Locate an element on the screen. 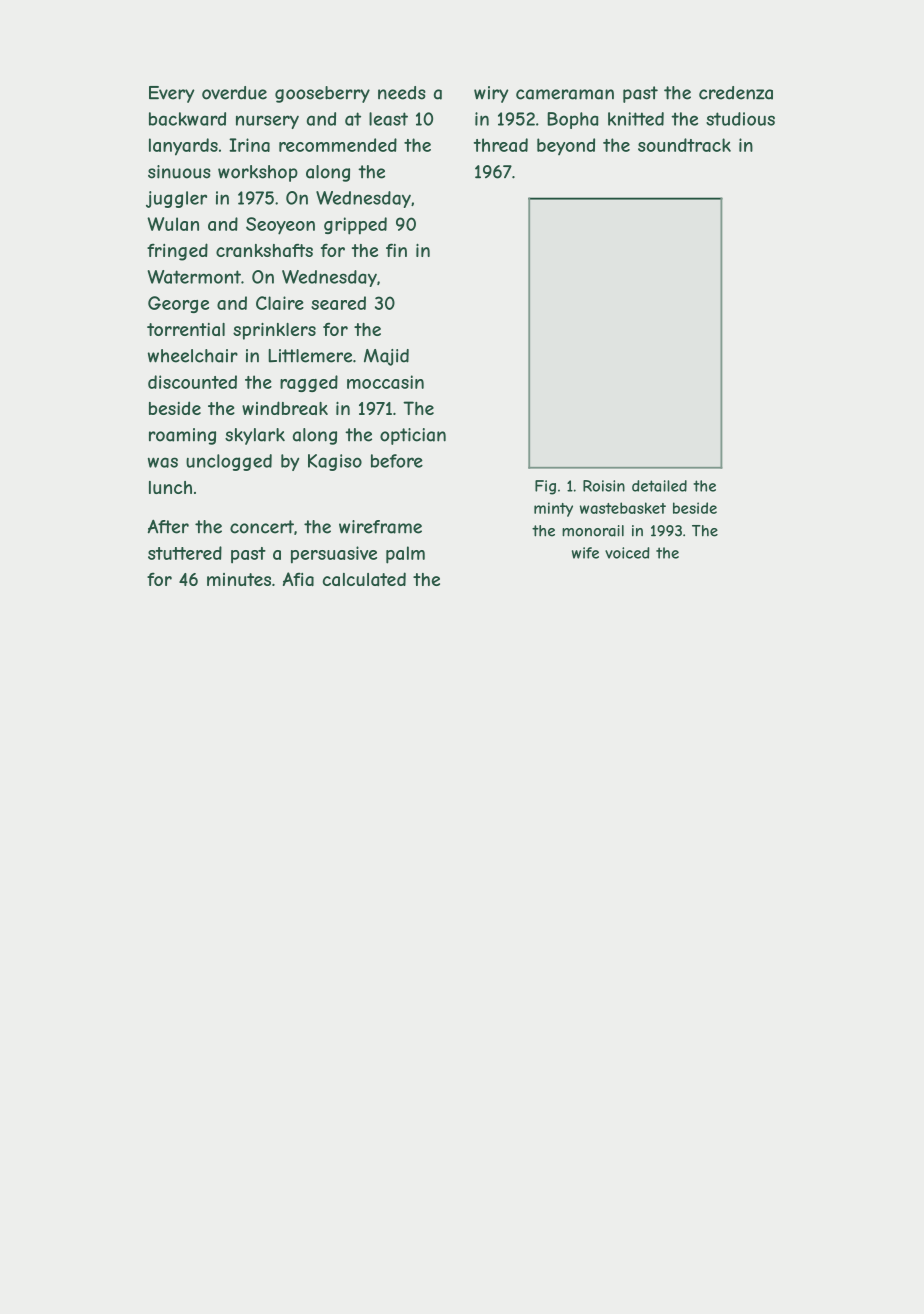 This screenshot has height=1314, width=924. detailed is located at coordinates (659, 486).
